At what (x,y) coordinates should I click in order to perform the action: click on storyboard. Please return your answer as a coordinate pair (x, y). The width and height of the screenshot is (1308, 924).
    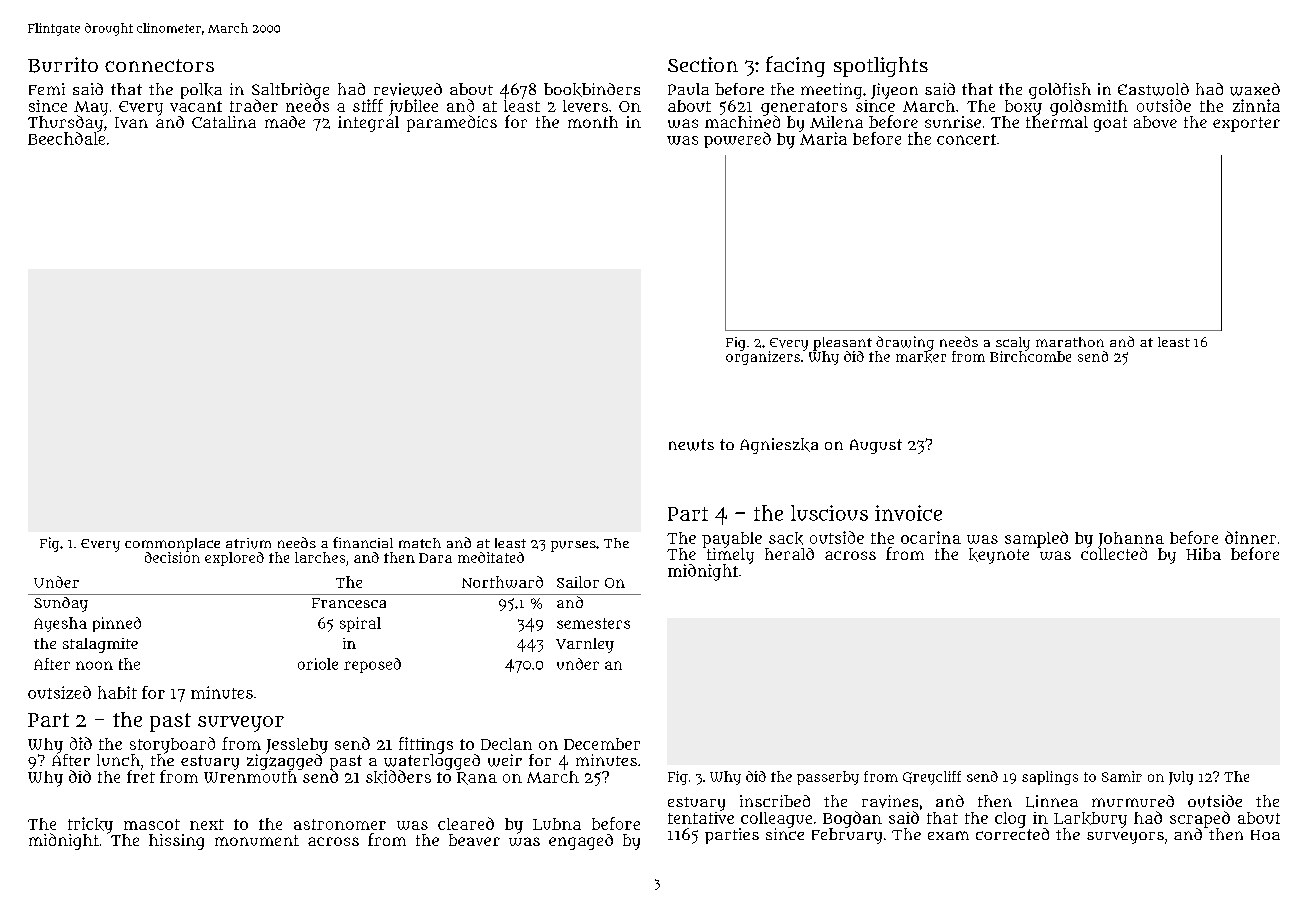
    Looking at the image, I should click on (172, 745).
